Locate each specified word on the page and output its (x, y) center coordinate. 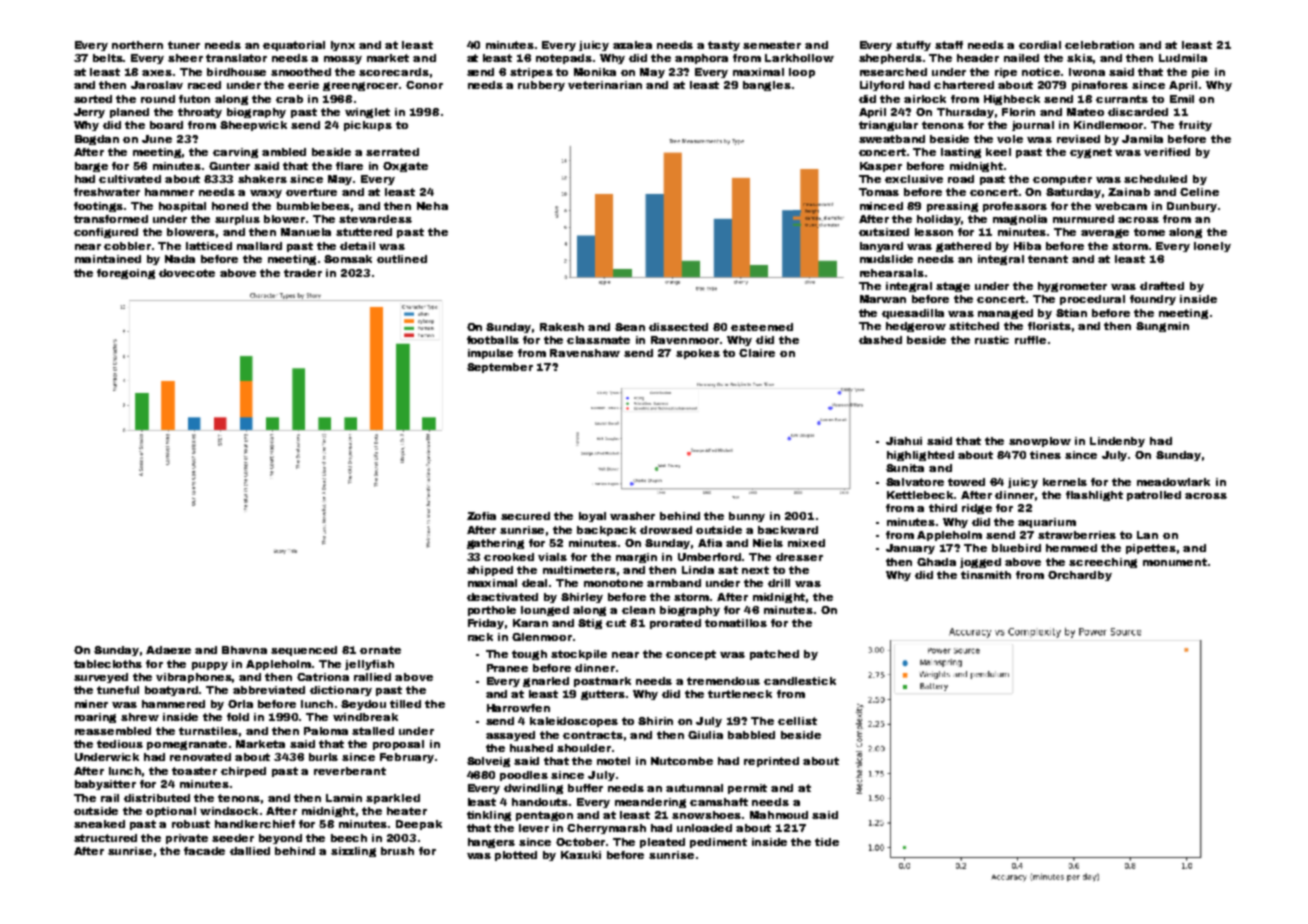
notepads (564, 59)
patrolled (1154, 496)
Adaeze (168, 650)
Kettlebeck (921, 495)
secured (525, 516)
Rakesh (562, 327)
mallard (259, 246)
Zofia (481, 516)
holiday (939, 220)
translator (236, 58)
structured (105, 838)
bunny (747, 517)
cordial (1040, 45)
